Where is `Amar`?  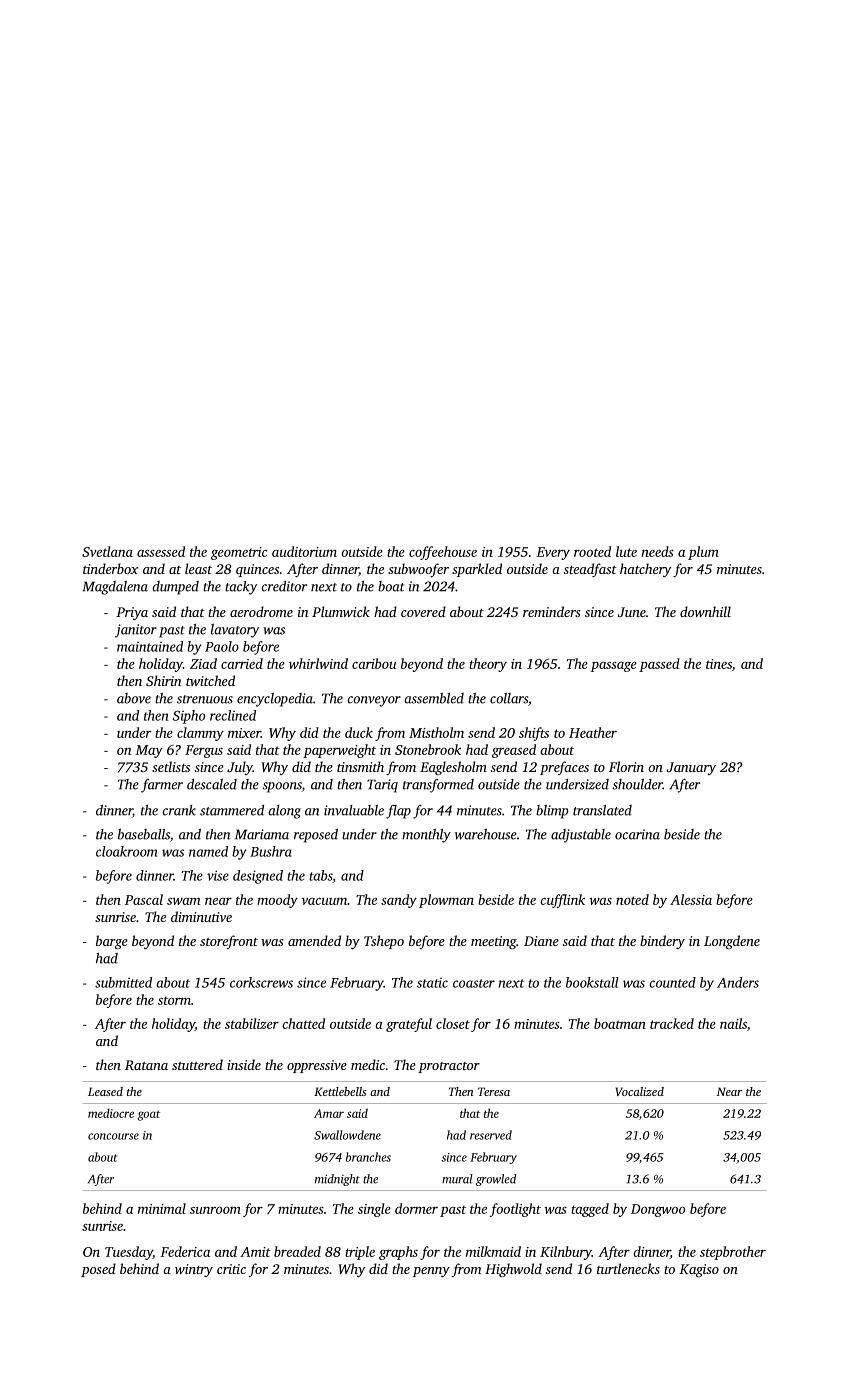 Amar is located at coordinates (329, 1113).
